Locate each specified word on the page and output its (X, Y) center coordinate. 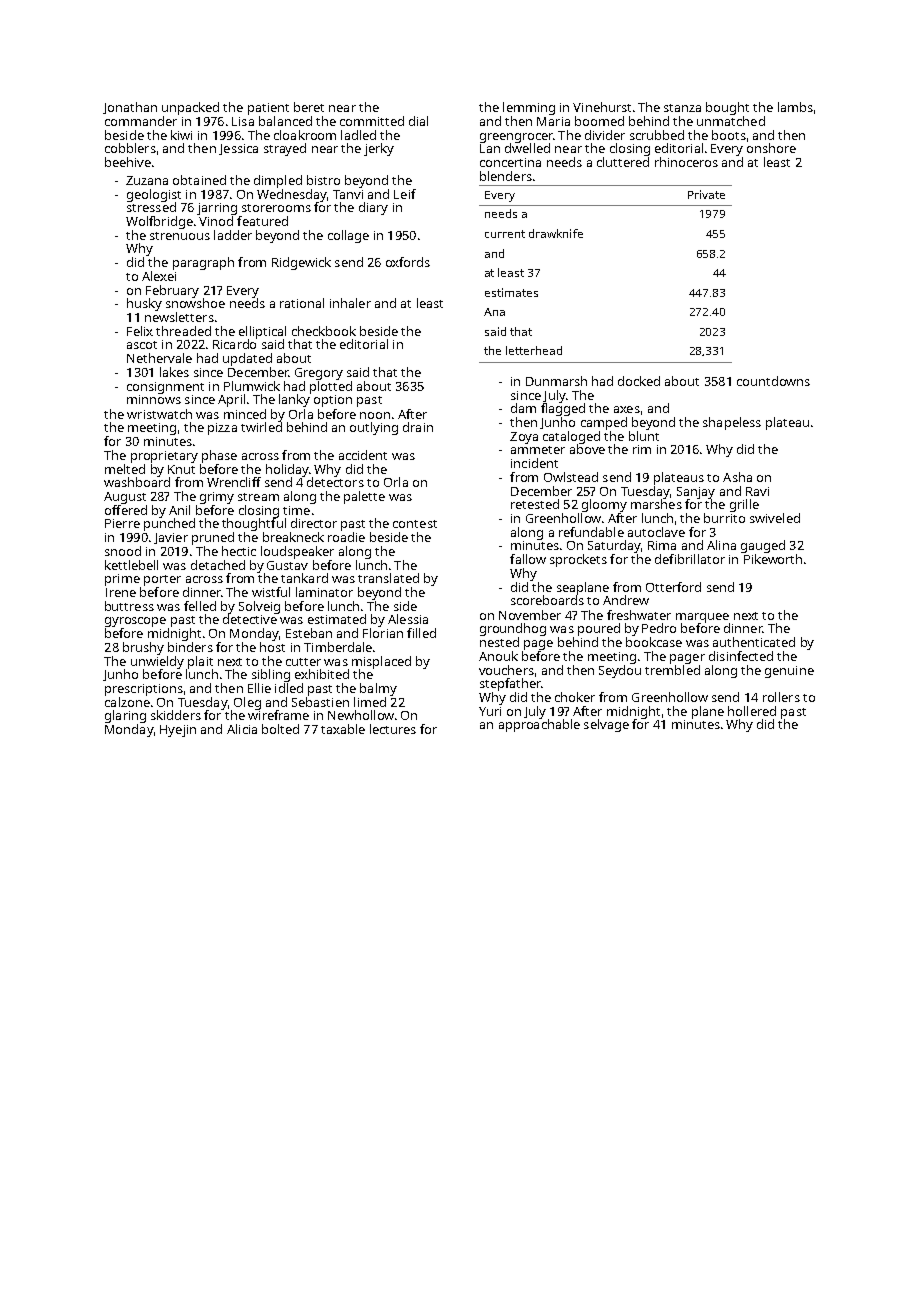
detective (250, 619)
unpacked (190, 108)
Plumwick (252, 386)
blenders (506, 176)
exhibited (322, 674)
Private (706, 194)
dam (523, 408)
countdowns (773, 381)
